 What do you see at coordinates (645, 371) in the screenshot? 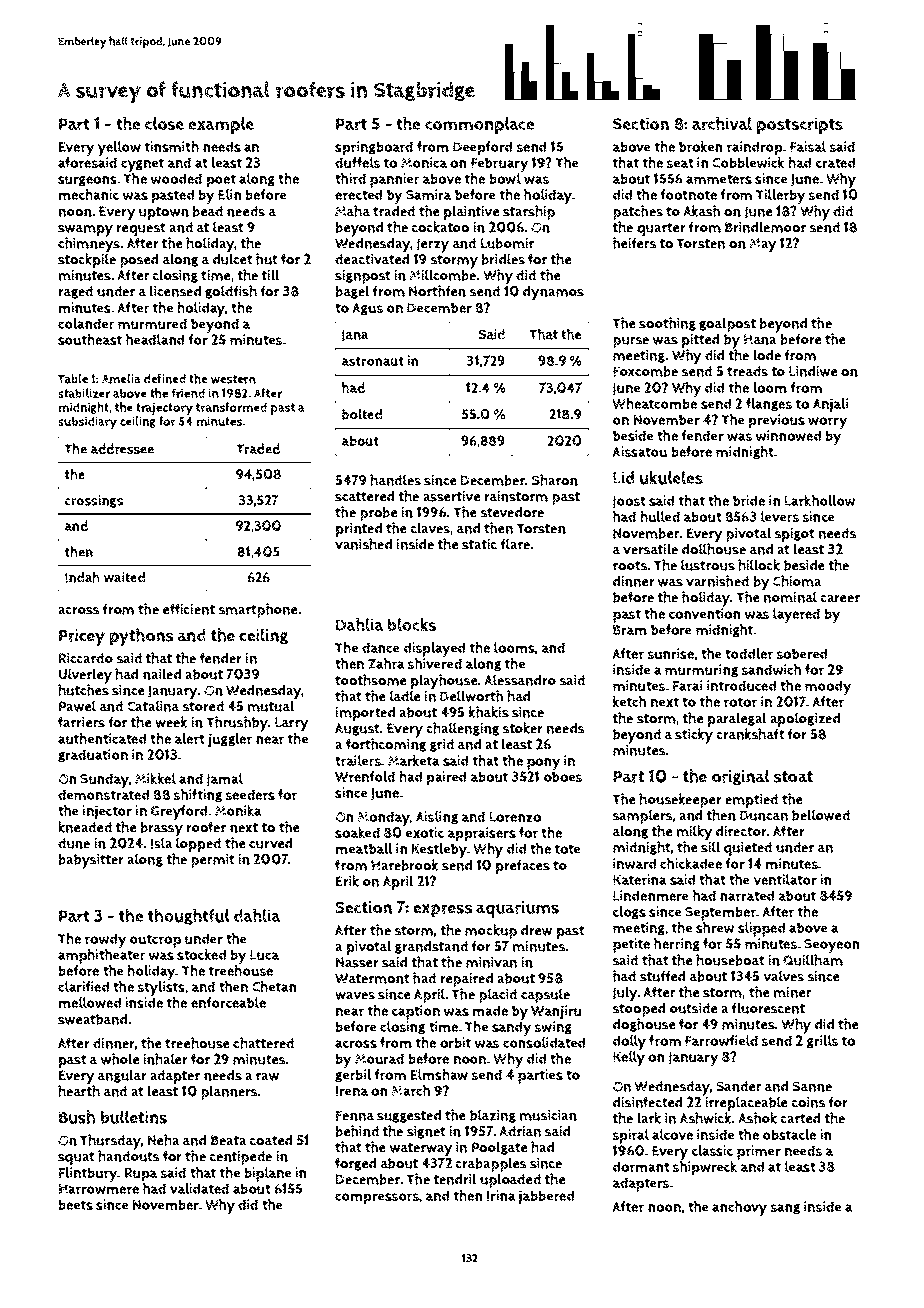
I see `Foxcombe` at bounding box center [645, 371].
